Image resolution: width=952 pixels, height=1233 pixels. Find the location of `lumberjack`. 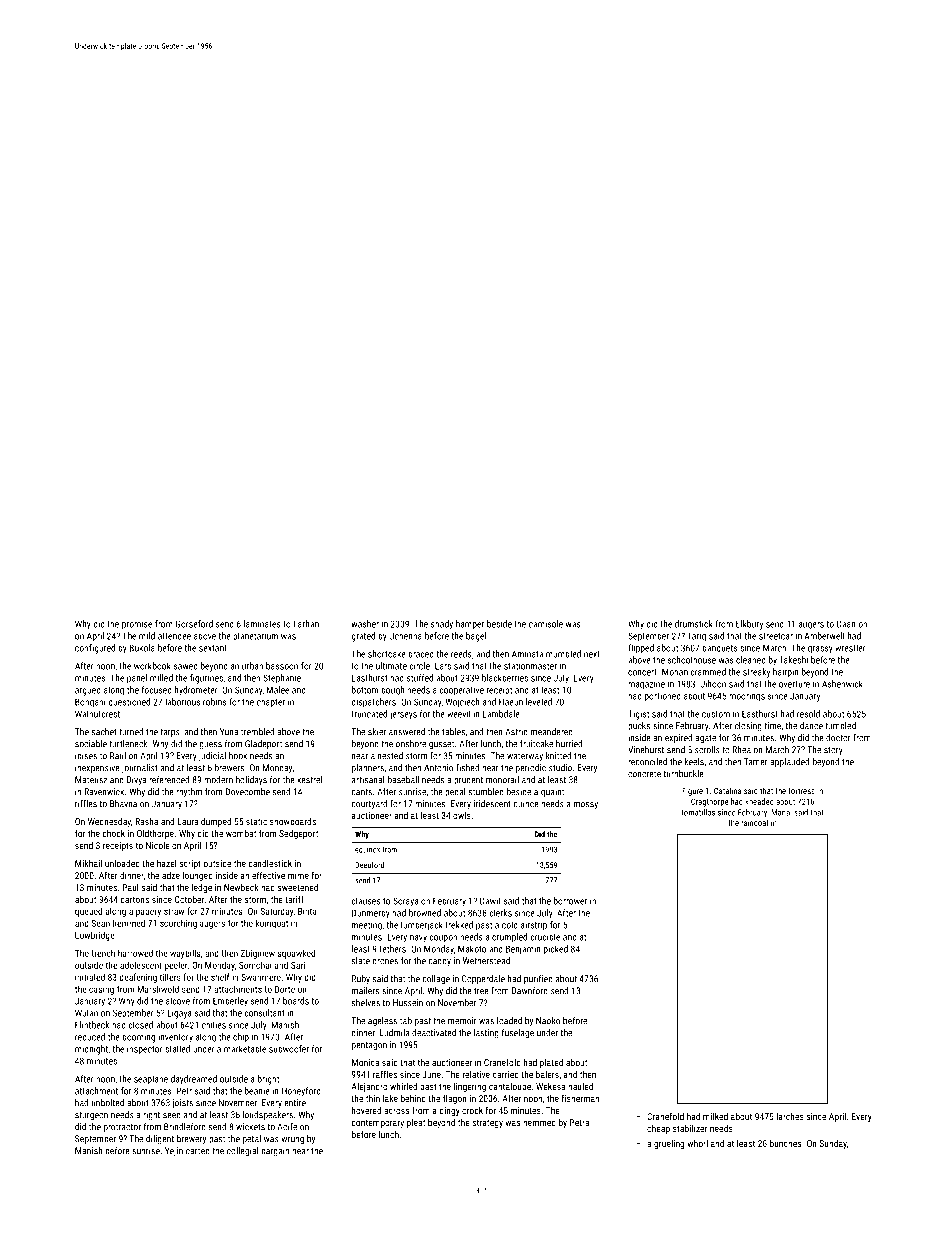

lumberjack is located at coordinates (422, 926).
